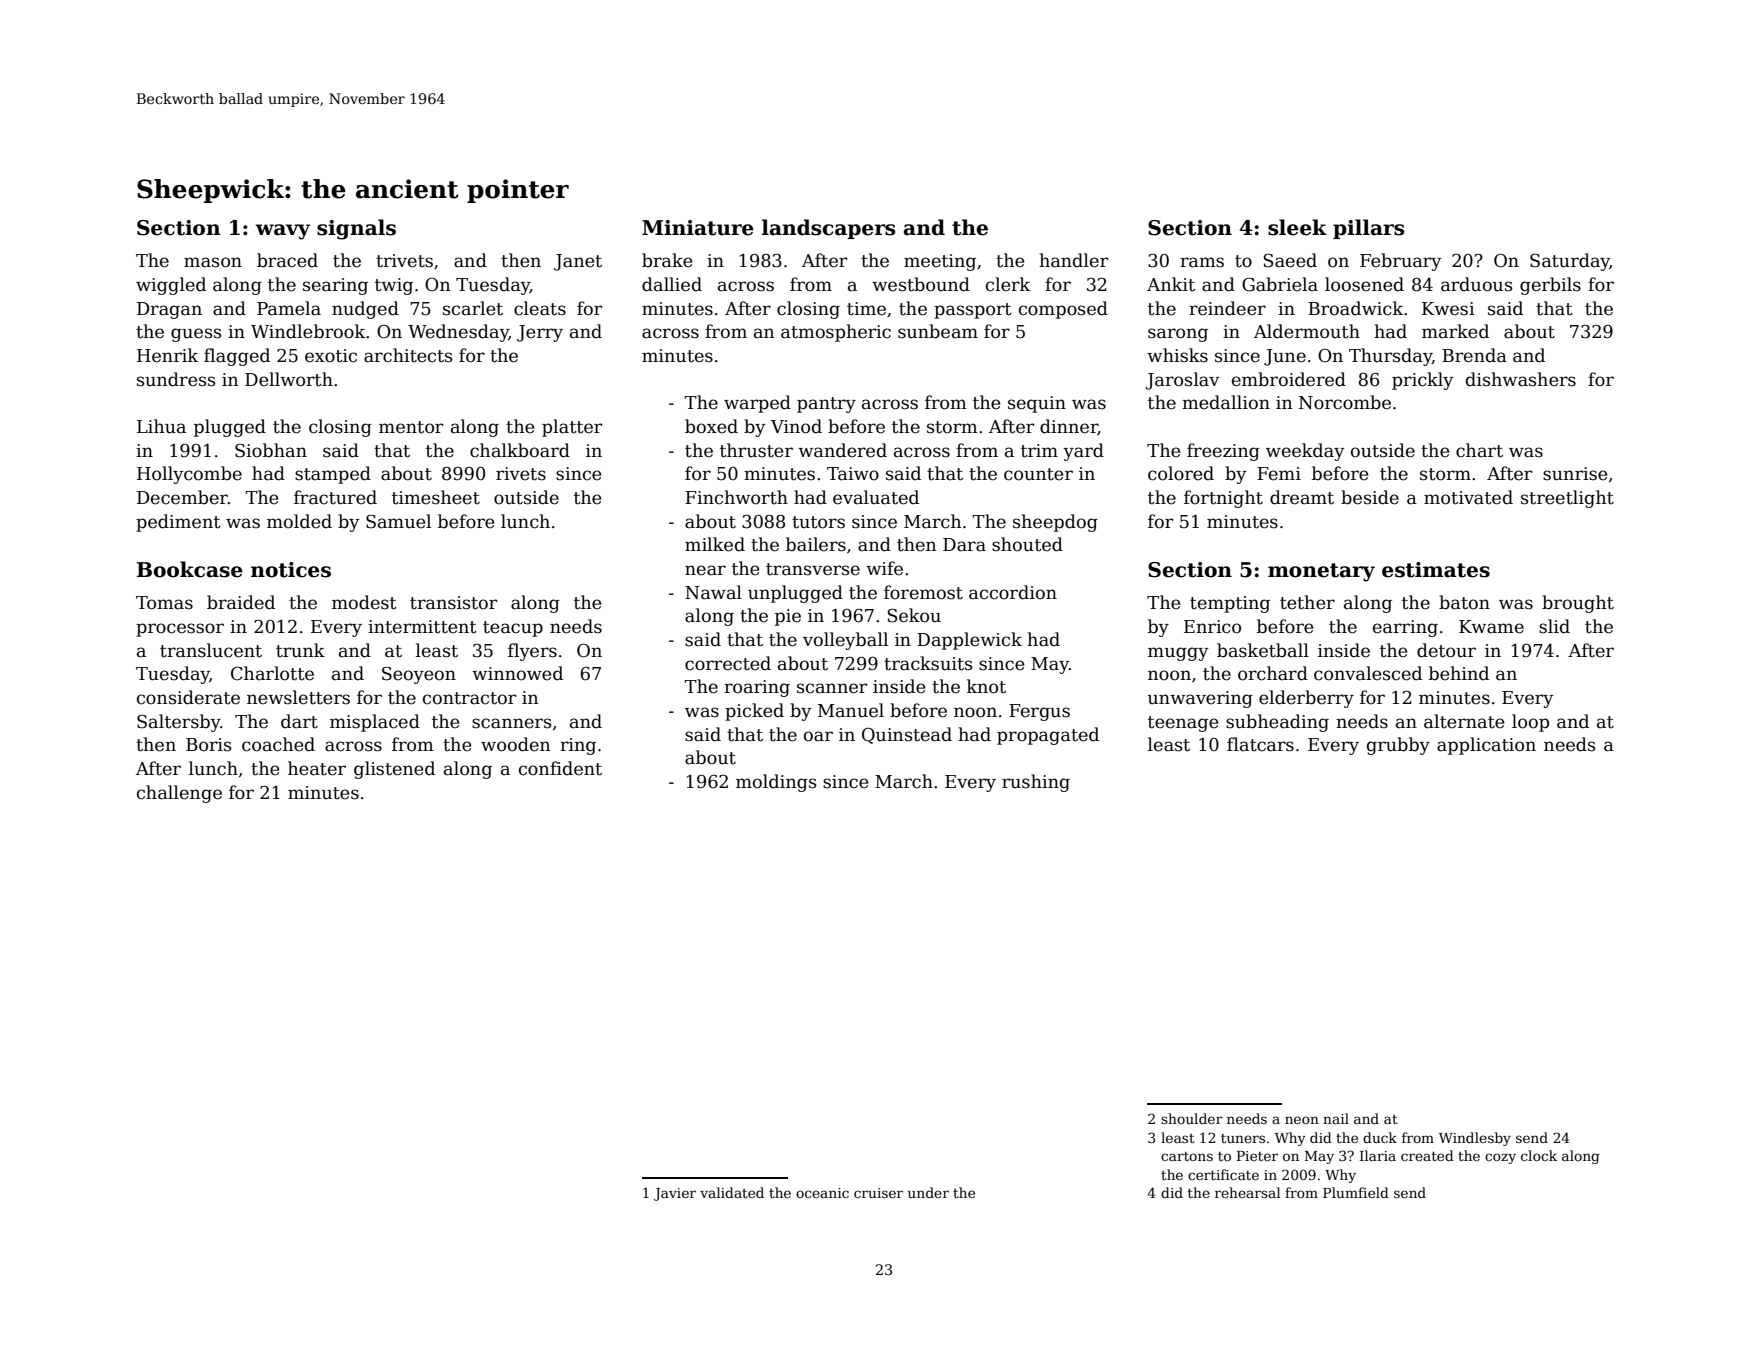 The height and width of the screenshot is (1352, 1750). I want to click on rushing, so click(1036, 783).
